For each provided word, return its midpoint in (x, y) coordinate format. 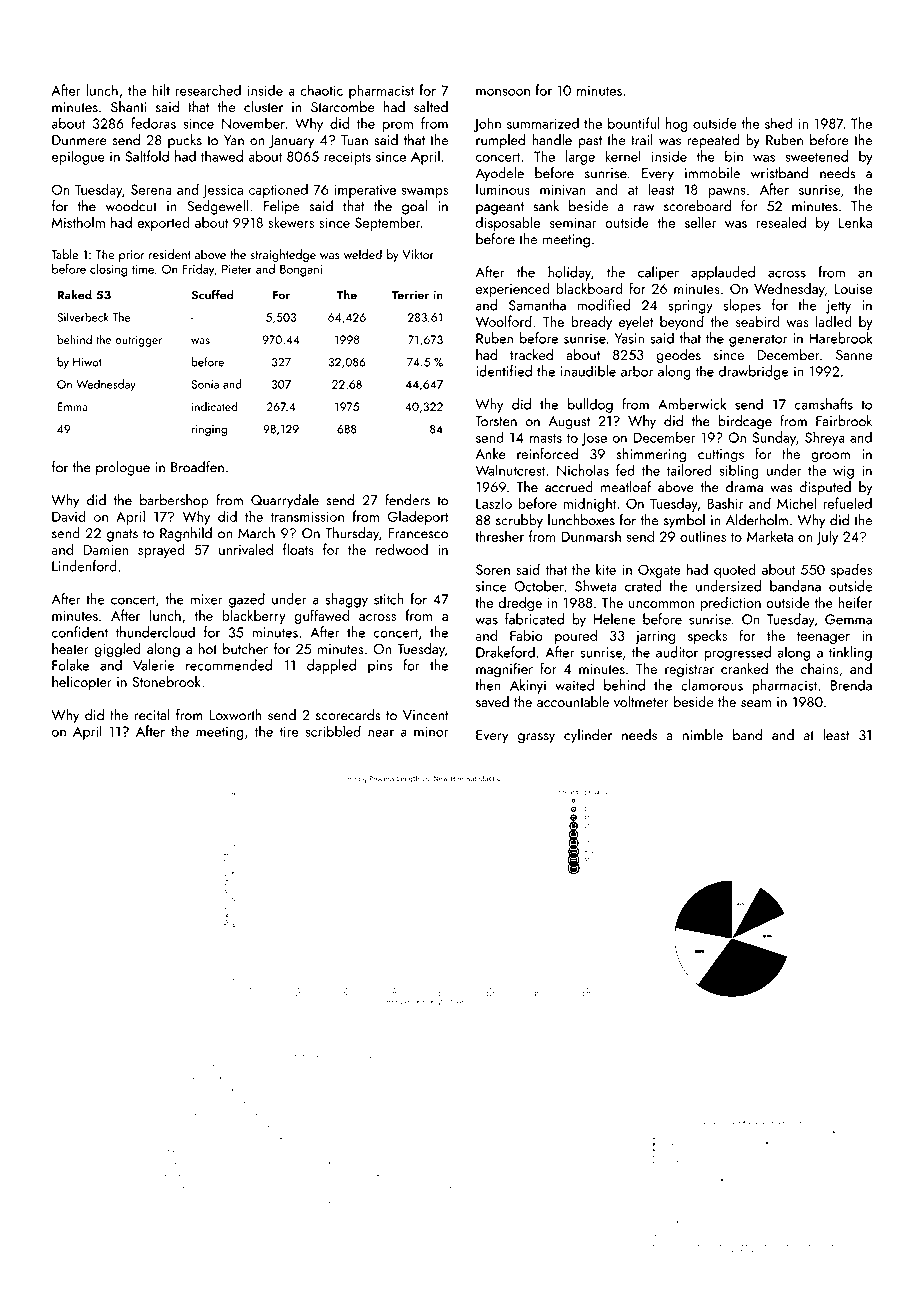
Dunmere (79, 140)
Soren (493, 569)
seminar (573, 222)
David (69, 516)
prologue (123, 468)
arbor (637, 371)
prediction (731, 603)
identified (504, 371)
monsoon (503, 92)
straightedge (283, 255)
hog (677, 124)
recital (152, 715)
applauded (723, 273)
